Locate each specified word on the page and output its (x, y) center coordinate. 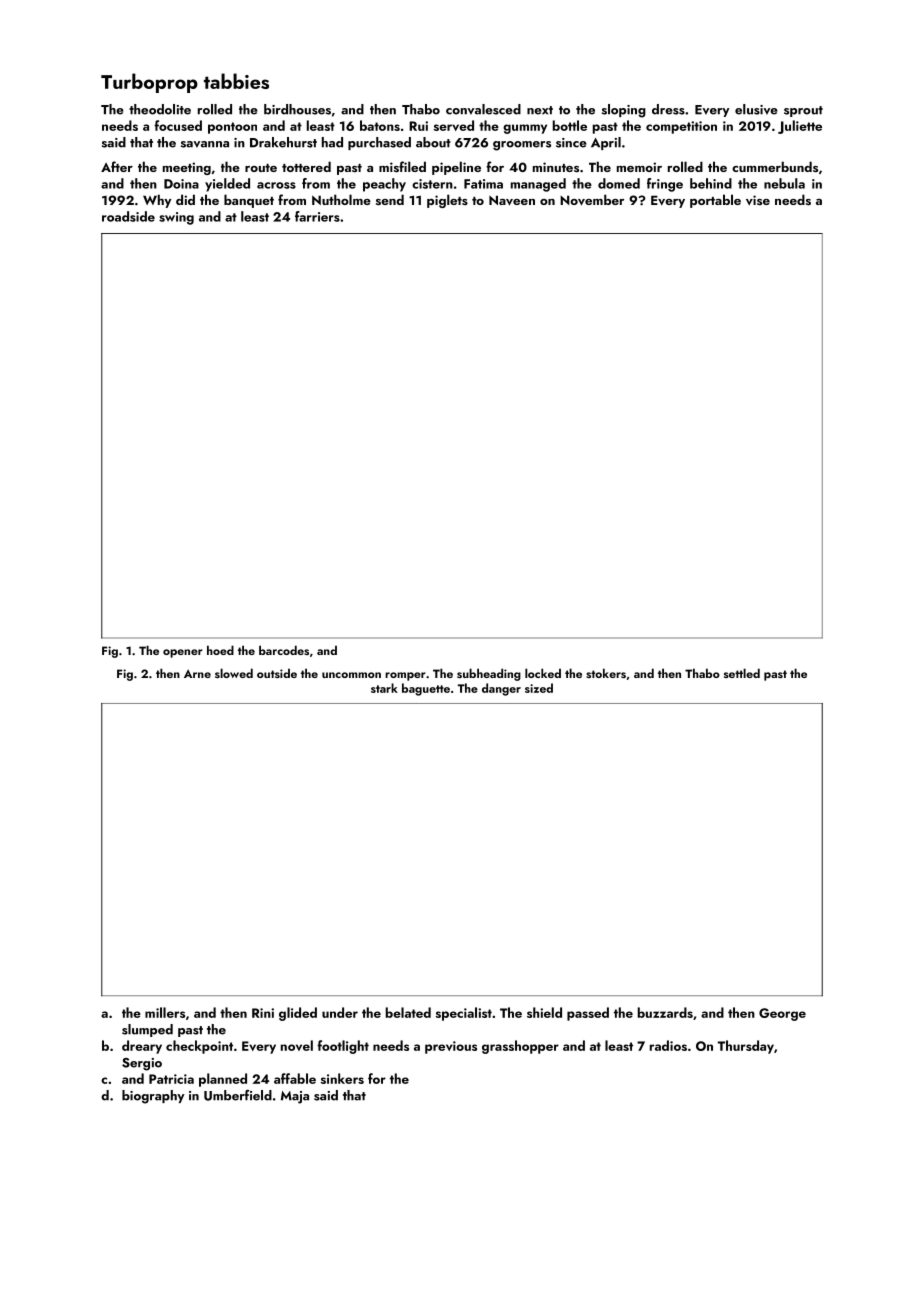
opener (183, 653)
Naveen (512, 200)
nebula (784, 183)
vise (758, 200)
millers (165, 1012)
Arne (197, 673)
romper (405, 676)
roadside (128, 216)
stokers (606, 673)
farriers (317, 216)
